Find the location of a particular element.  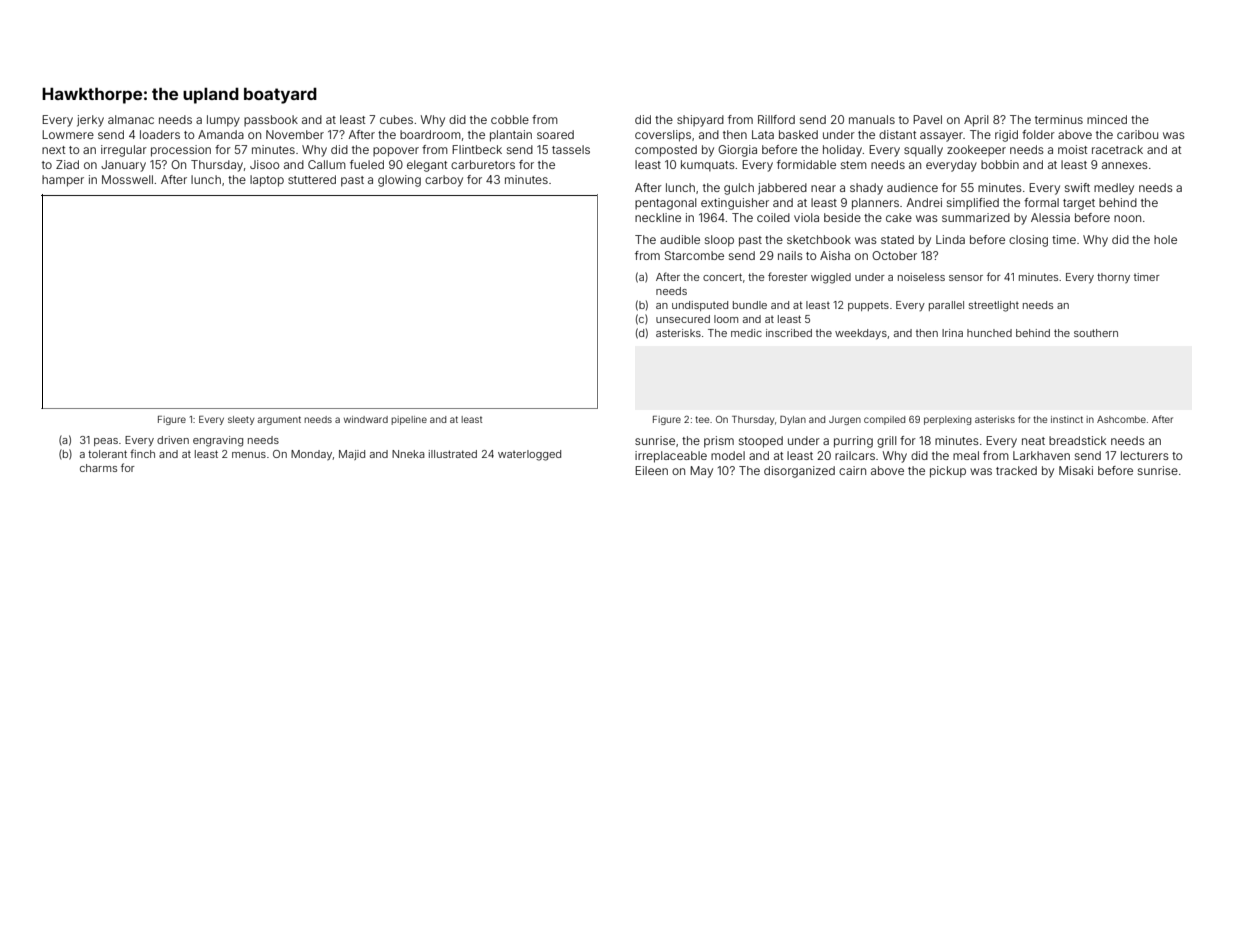

extinguisher is located at coordinates (735, 204).
